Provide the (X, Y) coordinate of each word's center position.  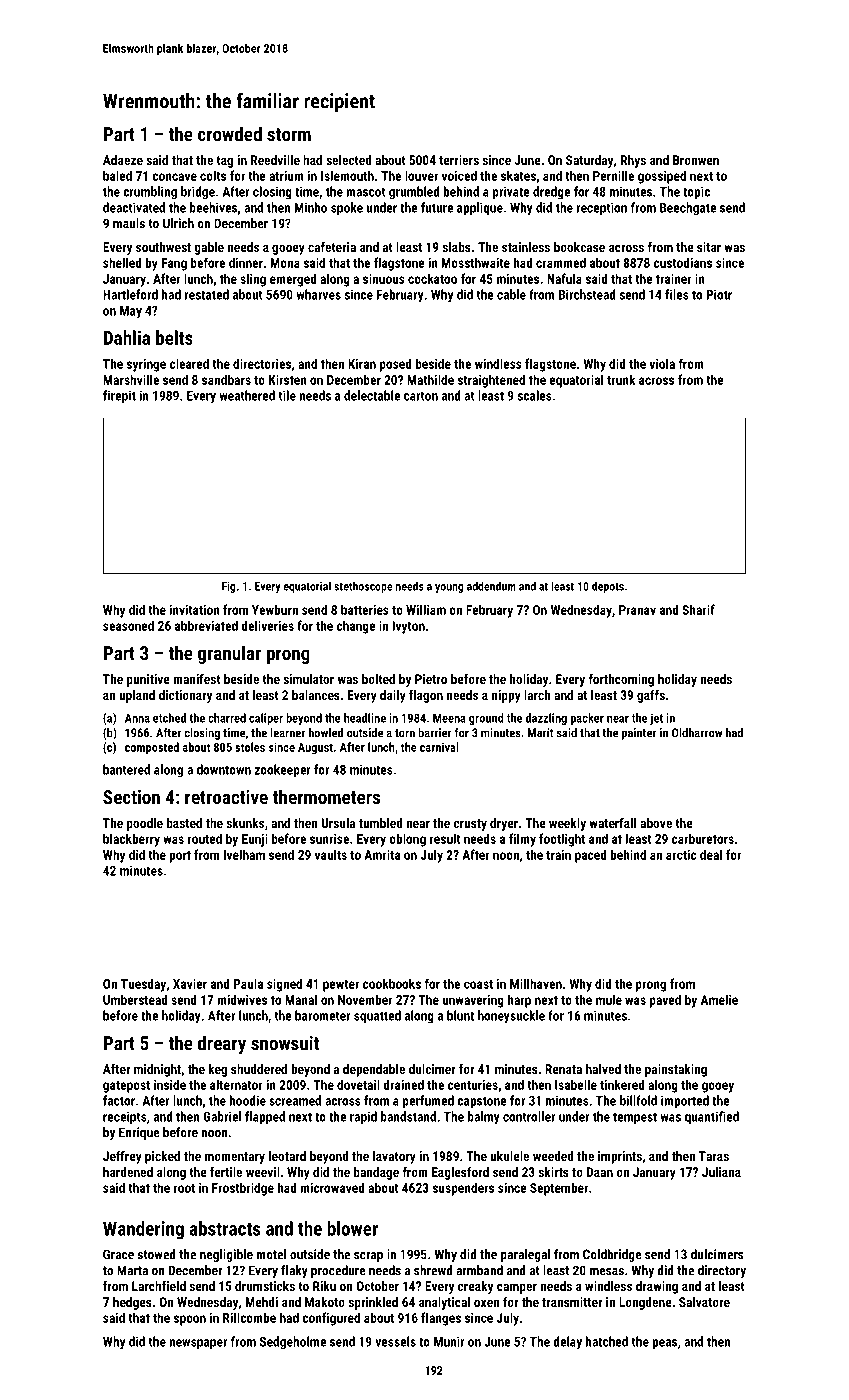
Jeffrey (122, 1157)
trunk (621, 379)
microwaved (332, 1187)
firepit (119, 396)
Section (131, 797)
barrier (435, 733)
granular (229, 654)
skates (518, 175)
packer (587, 719)
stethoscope (363, 587)
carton (421, 396)
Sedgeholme (293, 1342)
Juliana (721, 1172)
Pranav (637, 610)
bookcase (579, 247)
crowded (230, 133)
